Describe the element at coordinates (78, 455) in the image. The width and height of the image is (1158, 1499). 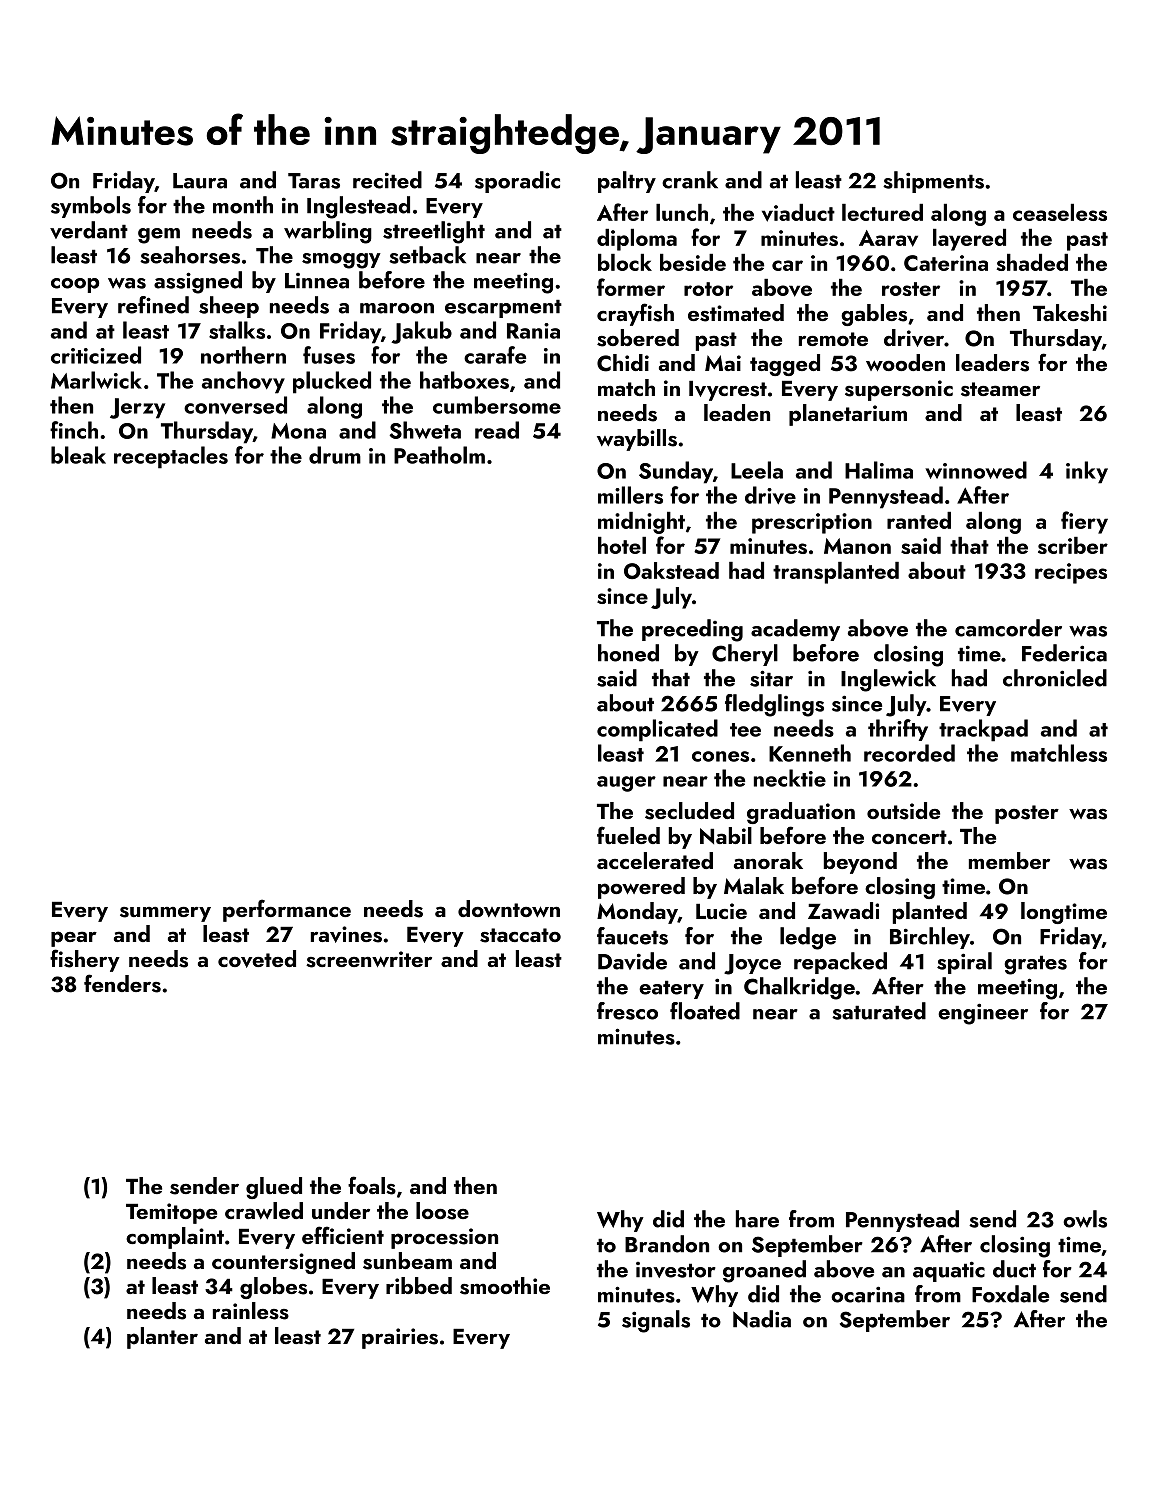
I see `bleak` at that location.
